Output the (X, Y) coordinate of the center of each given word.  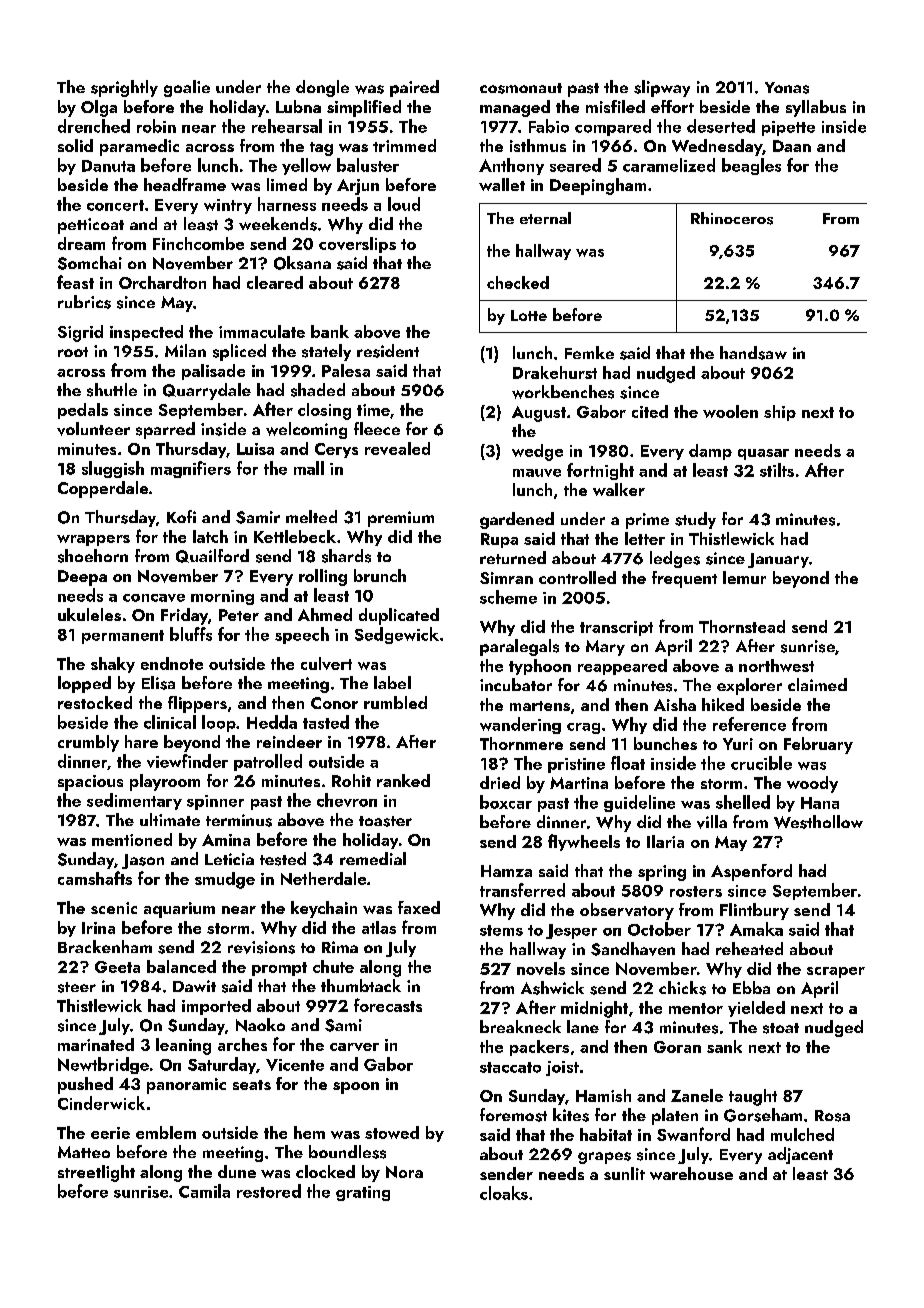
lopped (84, 684)
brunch (380, 575)
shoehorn (93, 556)
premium (401, 519)
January (778, 560)
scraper (836, 972)
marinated (96, 1044)
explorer (749, 686)
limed (287, 184)
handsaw (753, 353)
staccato (510, 1067)
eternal (545, 218)
